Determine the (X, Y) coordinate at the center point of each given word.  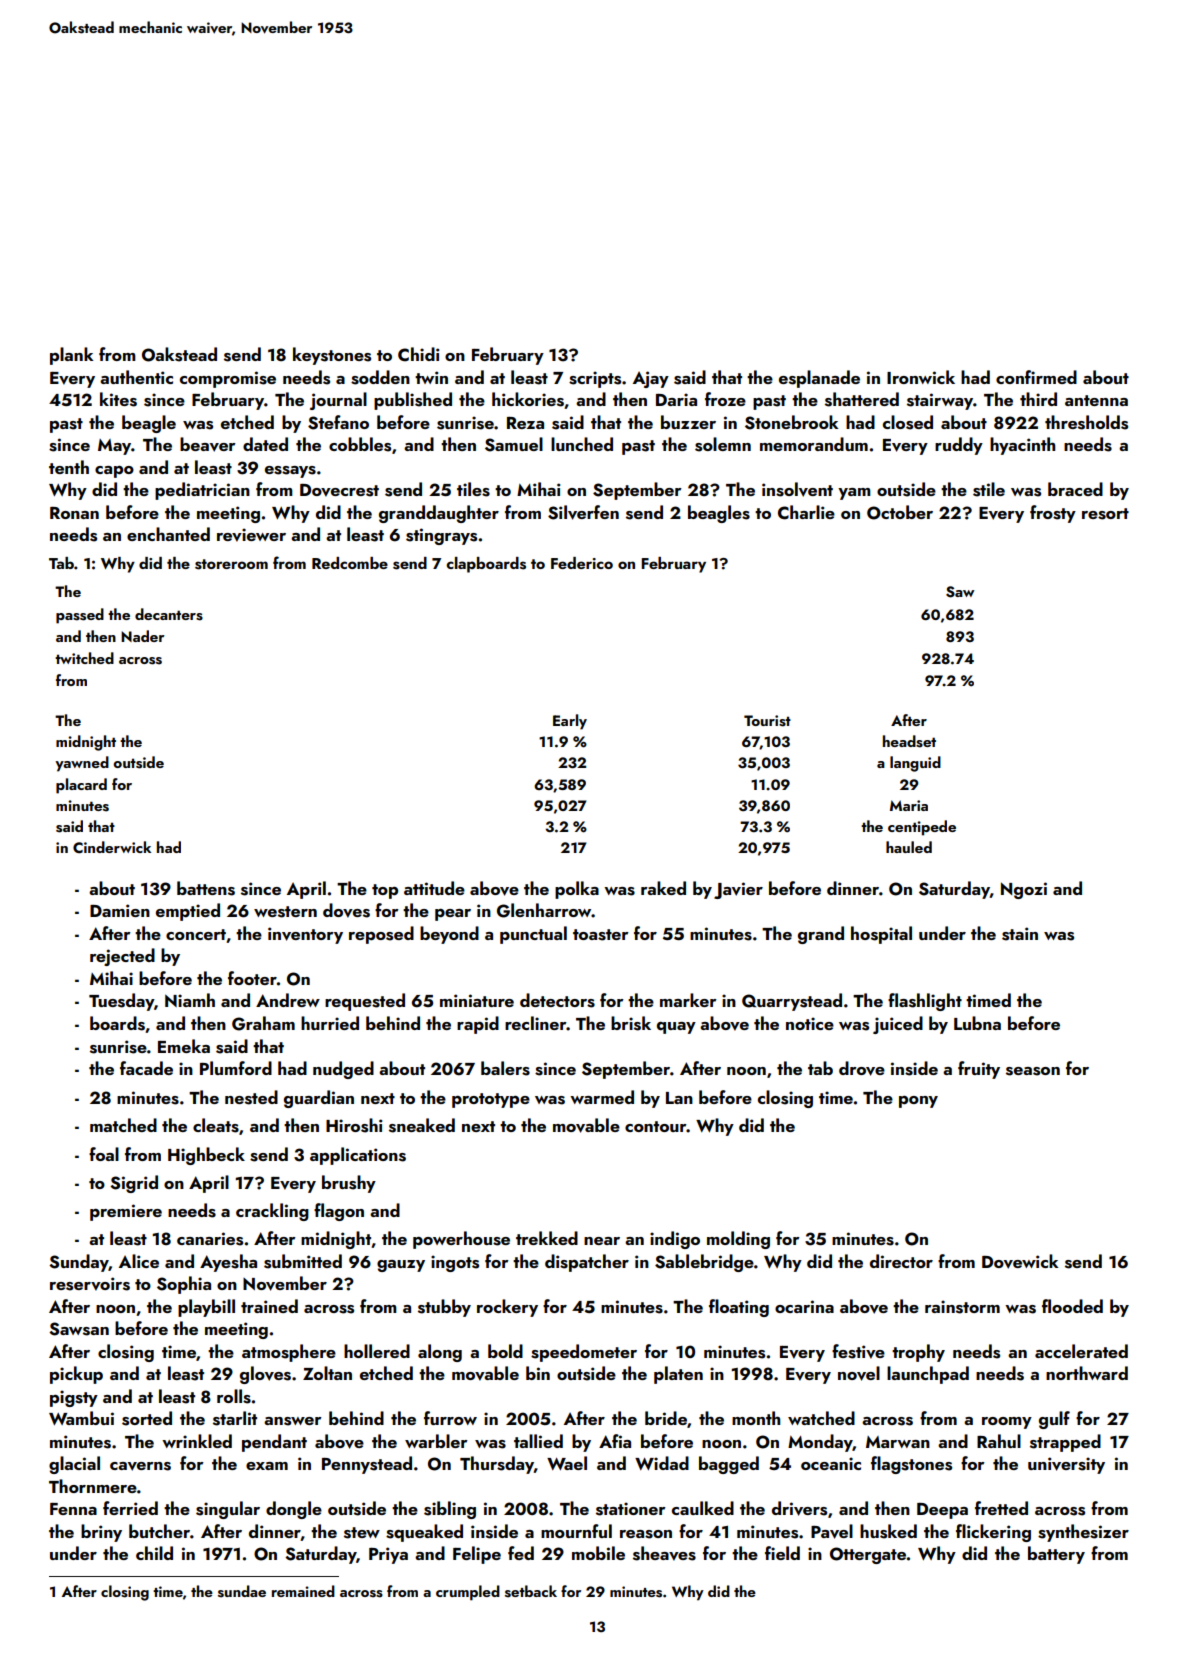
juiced (898, 1025)
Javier (738, 890)
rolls (234, 1396)
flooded (1072, 1306)
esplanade (819, 379)
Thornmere (93, 1486)
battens (206, 888)
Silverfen (583, 512)
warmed (602, 1097)
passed (80, 616)
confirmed (1036, 377)
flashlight (925, 1002)
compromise (228, 379)
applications (358, 1156)
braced (1075, 489)
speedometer (584, 1353)
